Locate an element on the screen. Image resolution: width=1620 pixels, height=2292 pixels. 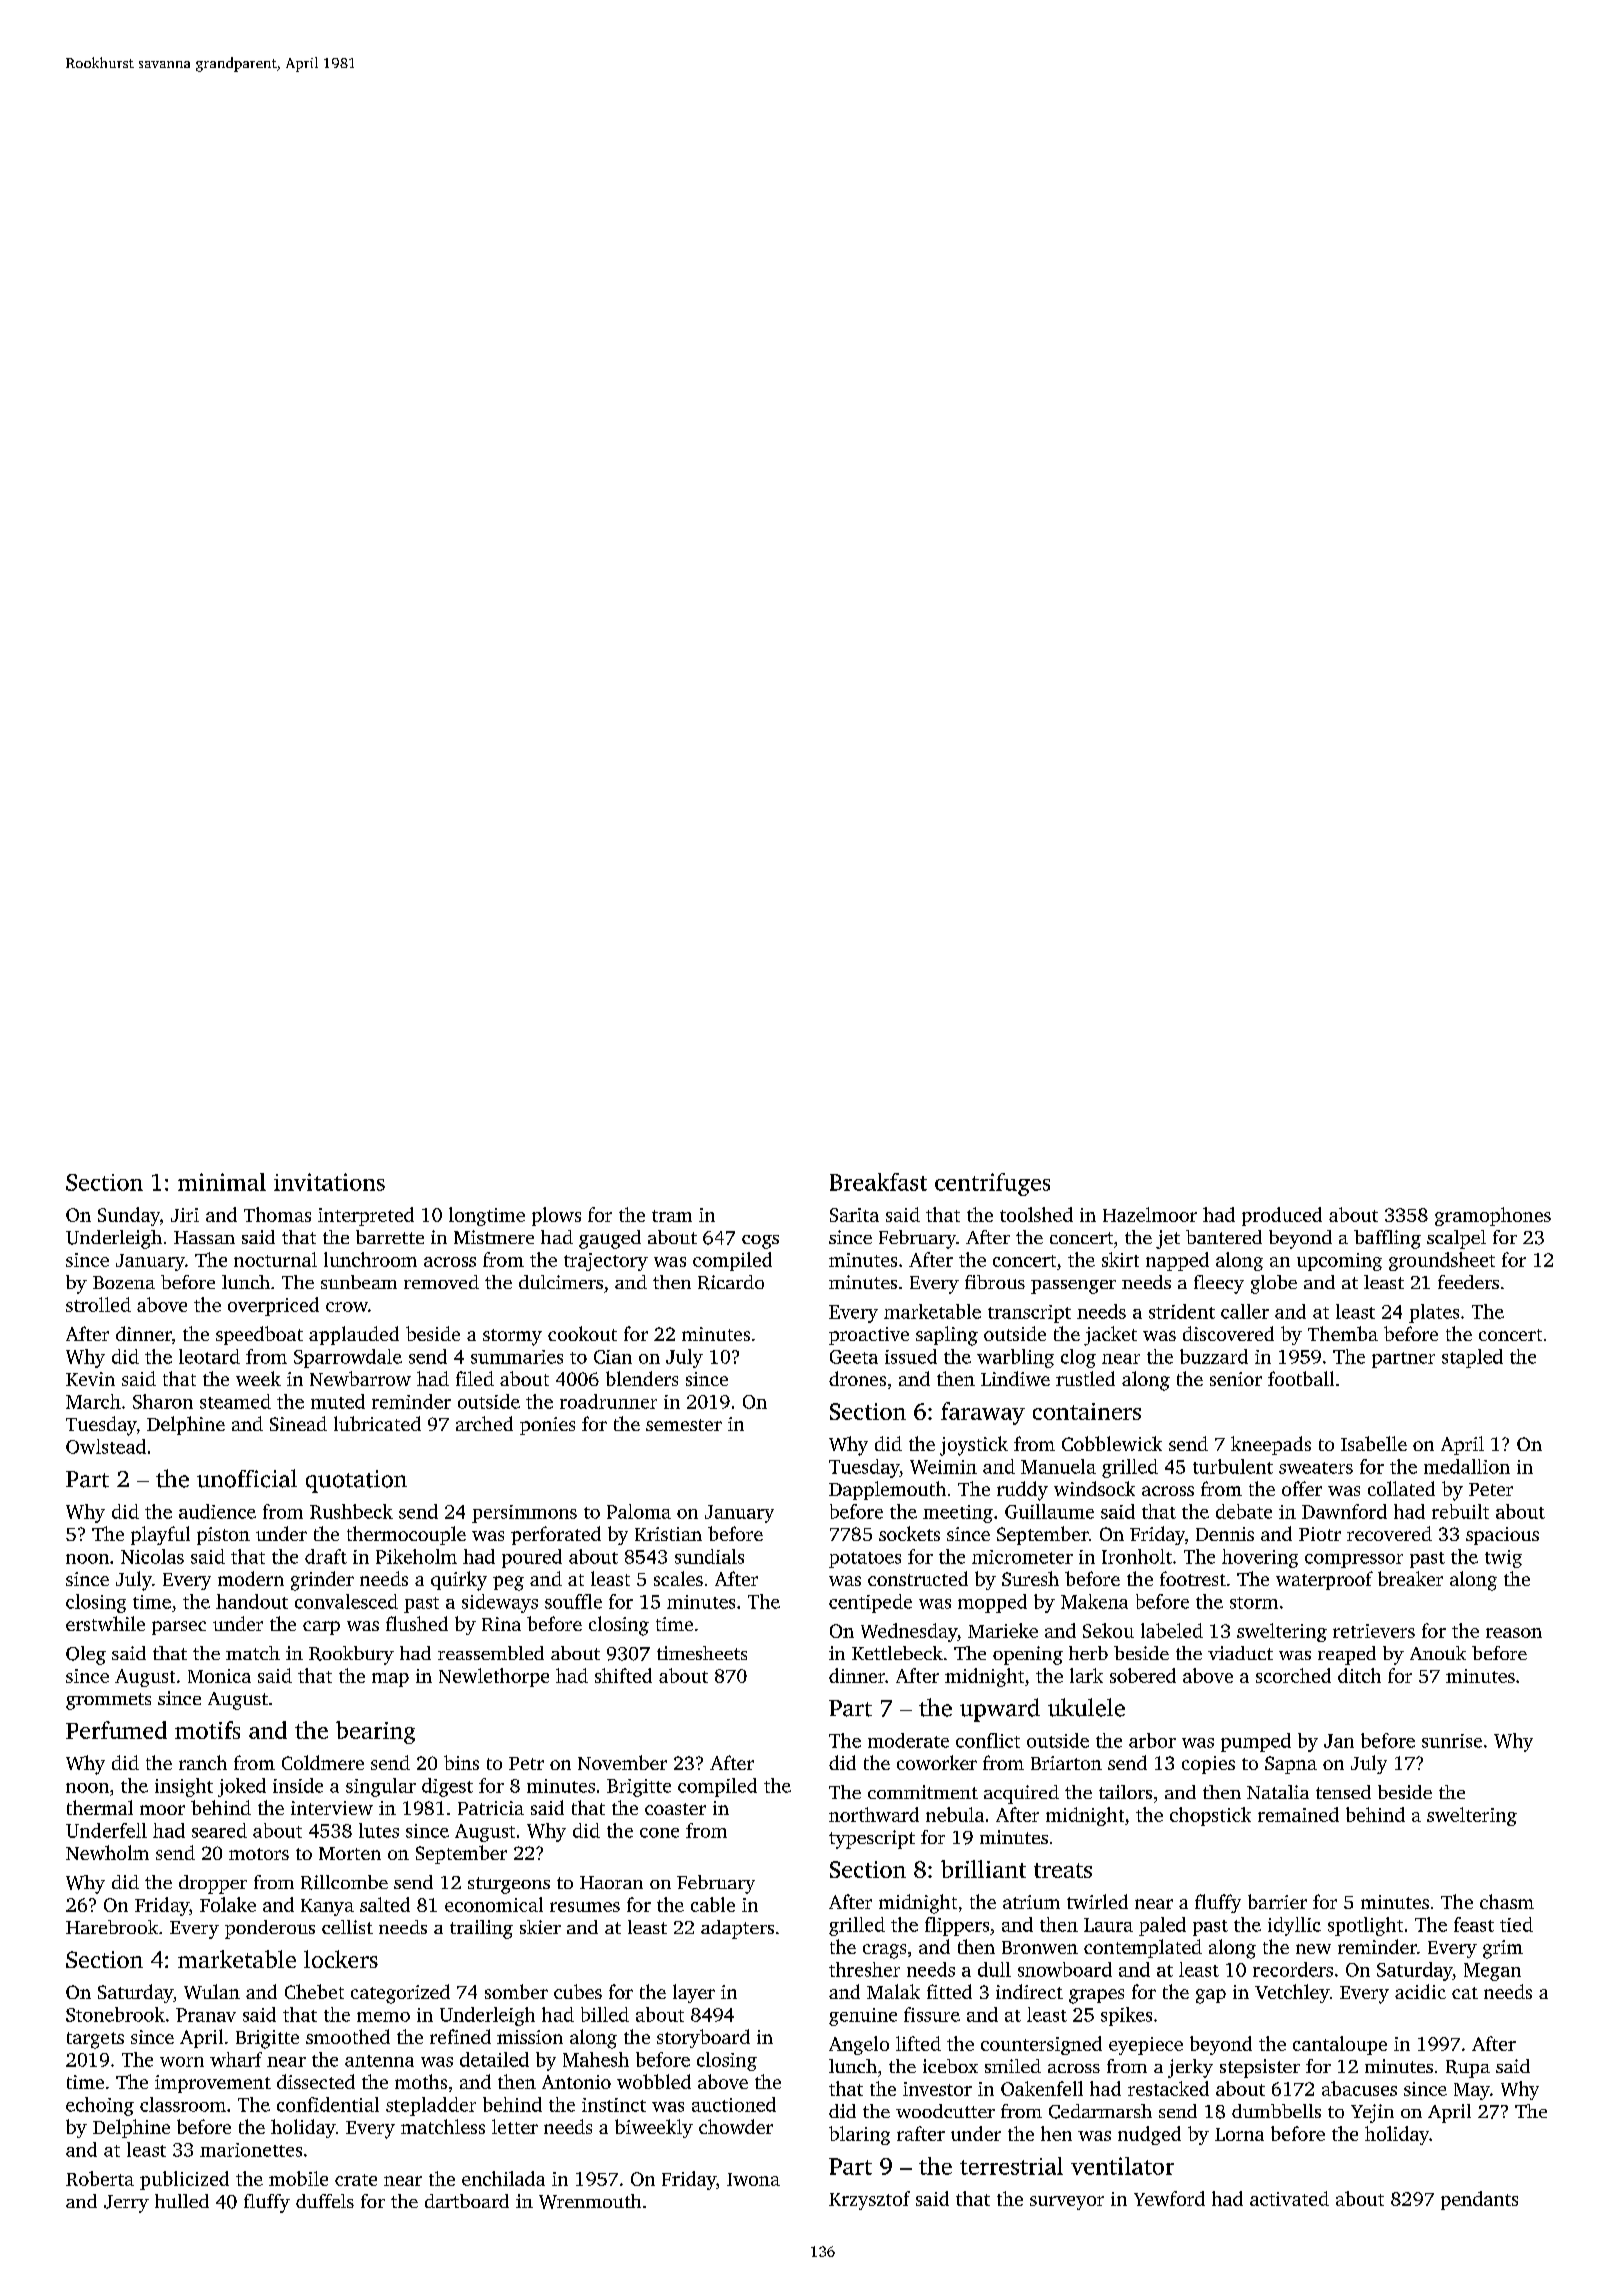
audience is located at coordinates (217, 1511).
